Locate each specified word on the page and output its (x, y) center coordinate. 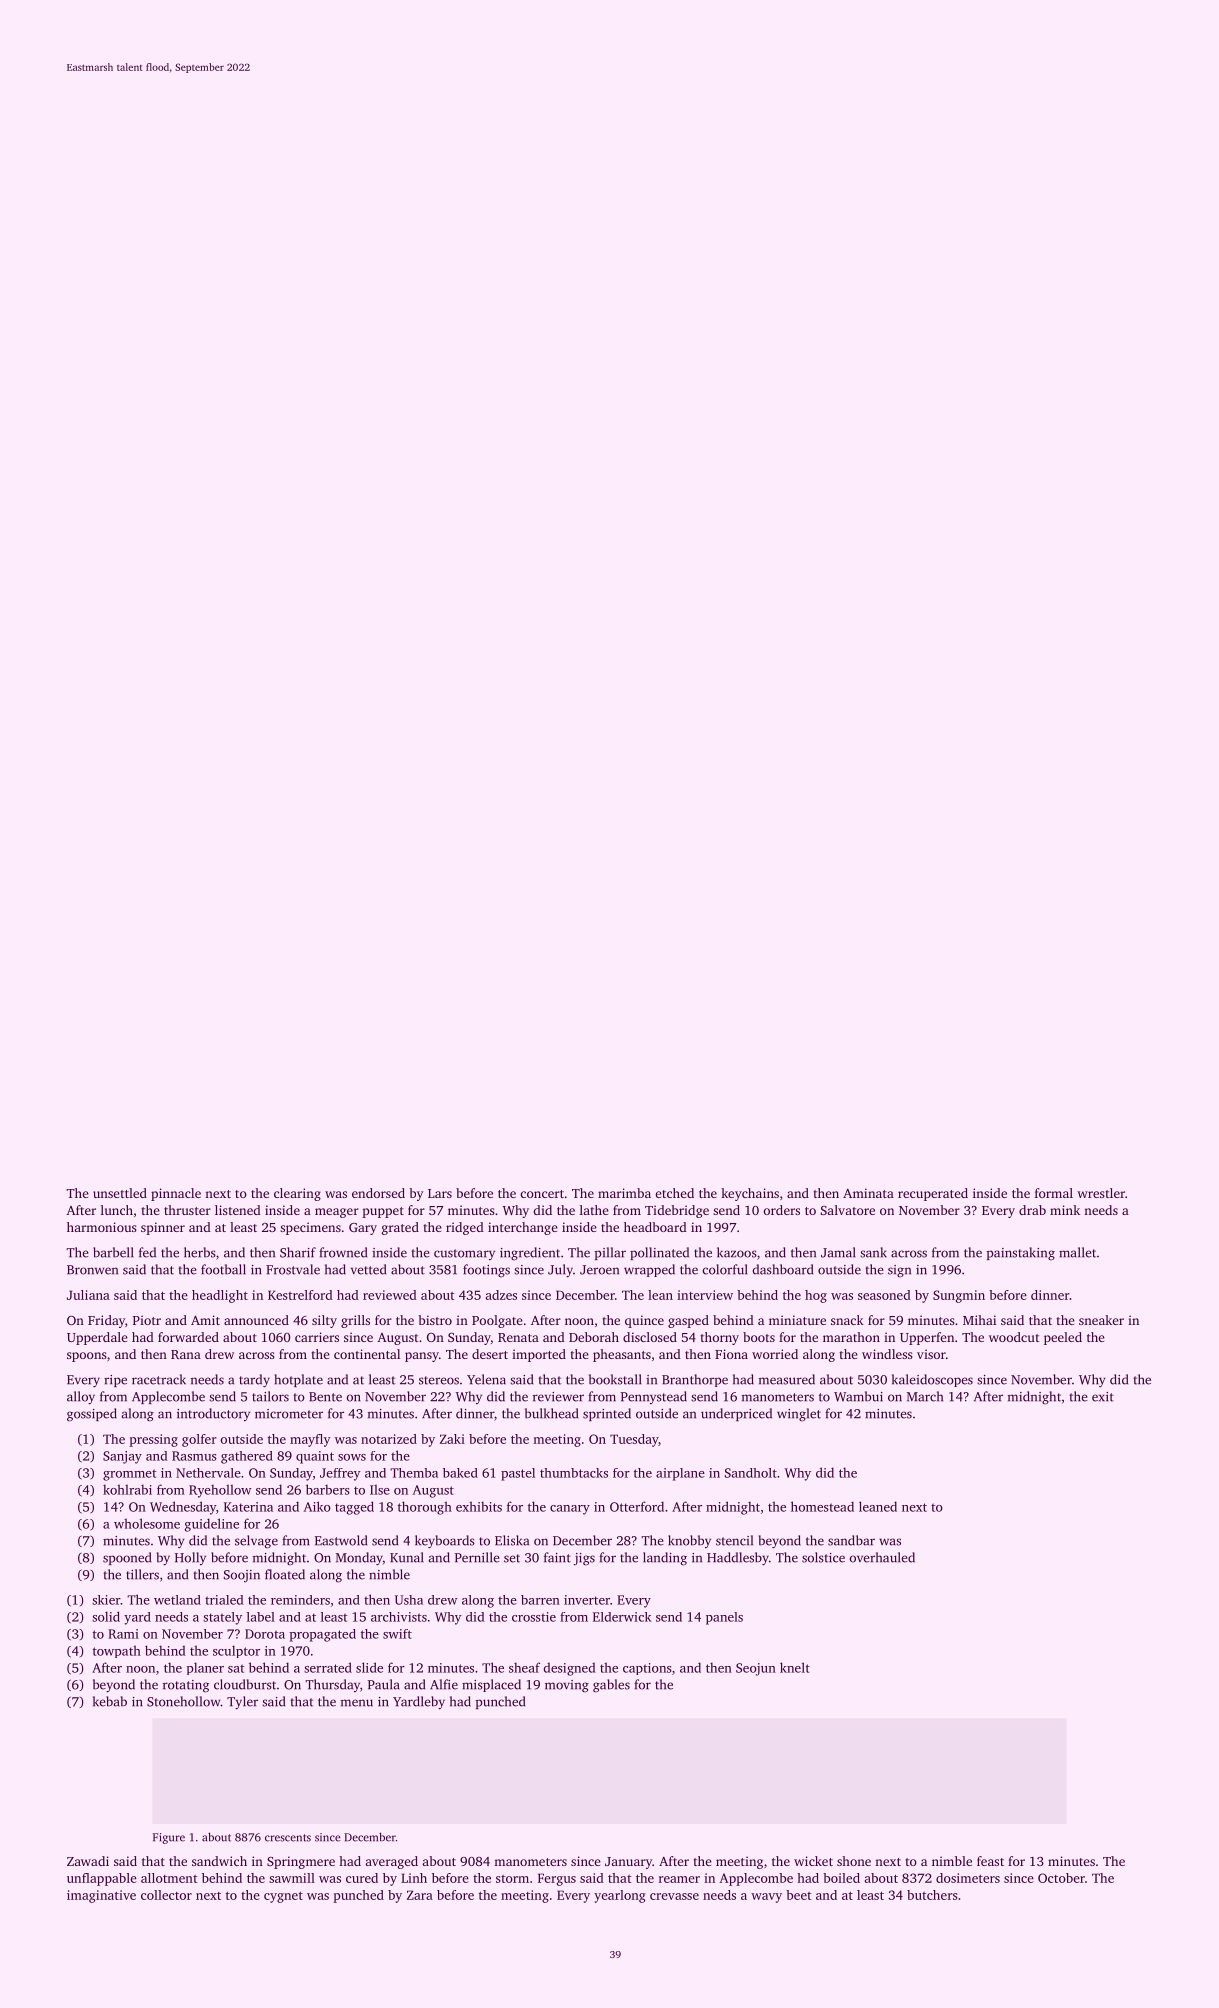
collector (166, 1895)
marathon (851, 1337)
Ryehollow (220, 1491)
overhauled (882, 1557)
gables (611, 1686)
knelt (795, 1667)
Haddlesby (738, 1559)
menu (357, 1703)
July (560, 1271)
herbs (200, 1252)
